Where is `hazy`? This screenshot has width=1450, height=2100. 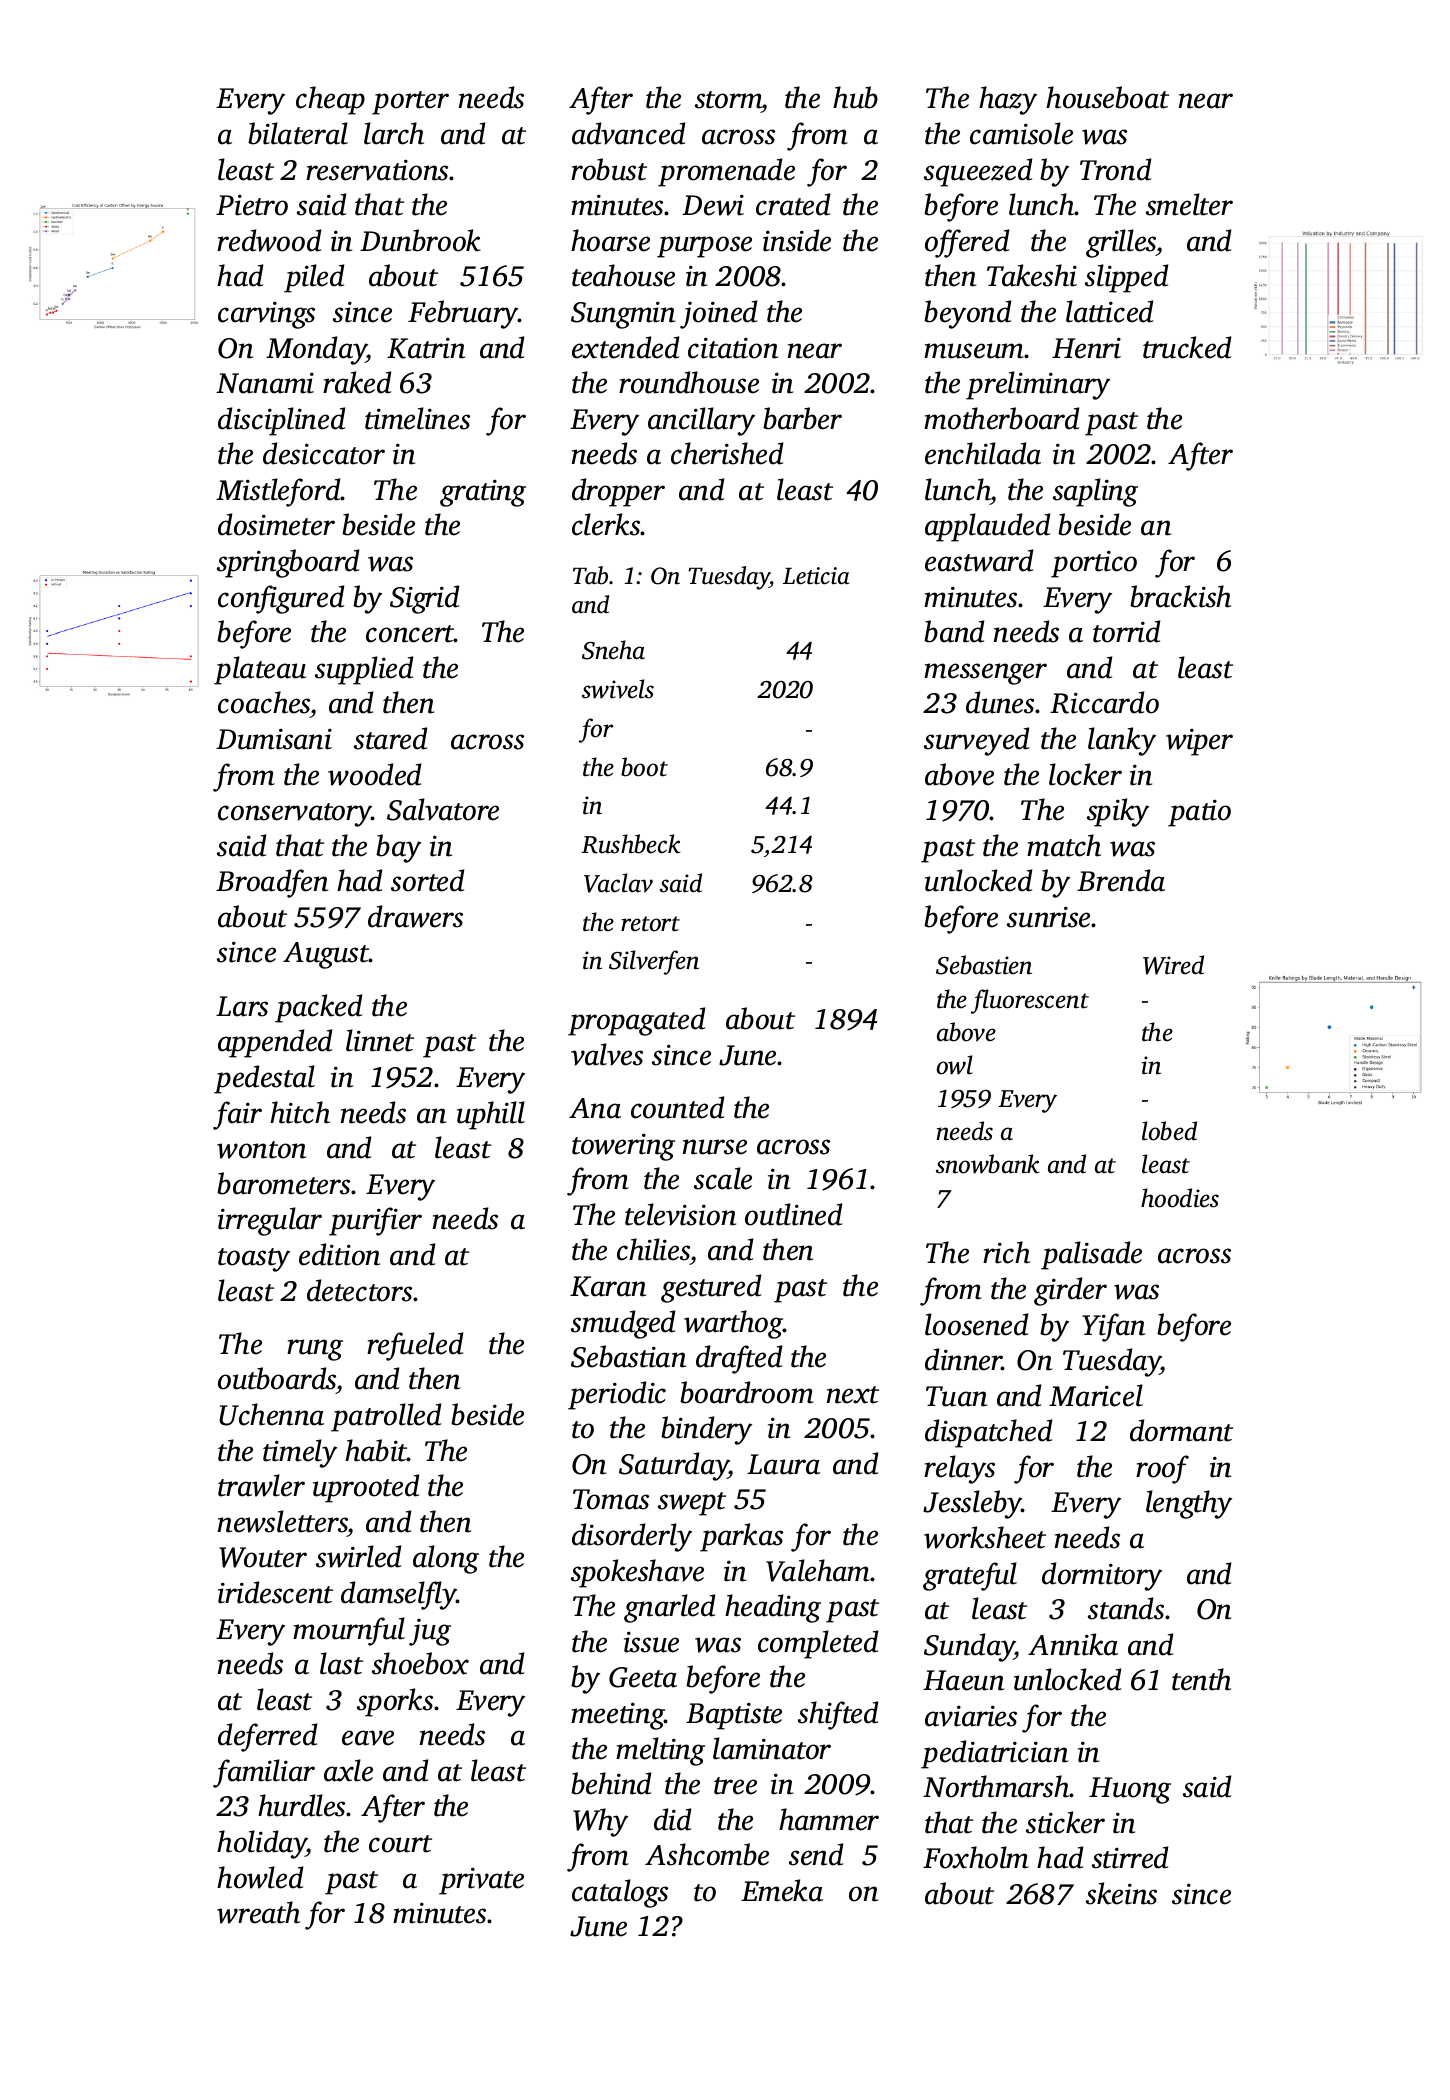 hazy is located at coordinates (1008, 100).
